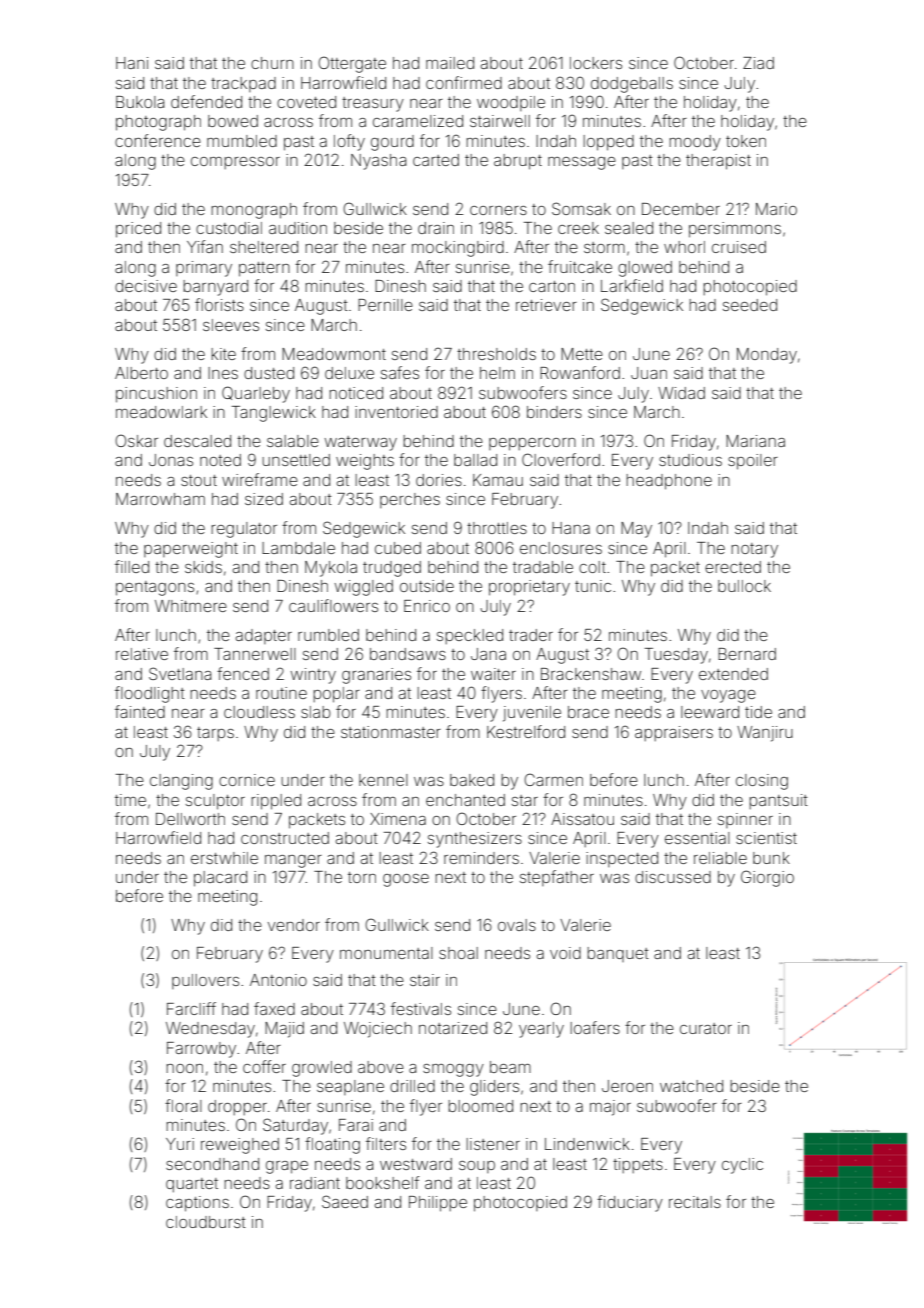  Describe the element at coordinates (739, 247) in the screenshot. I see `cruised` at that location.
